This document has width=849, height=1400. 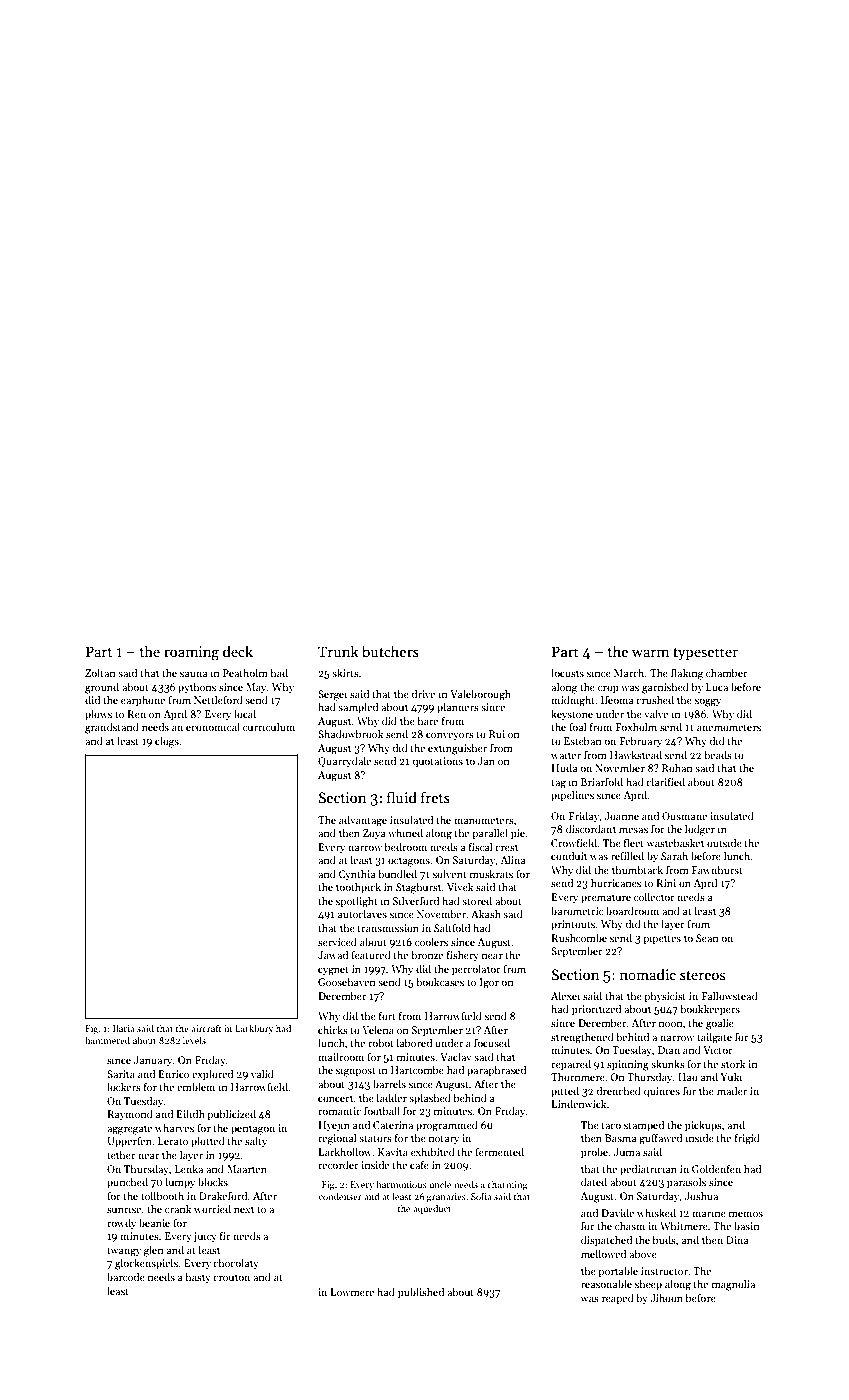 I want to click on butchers, so click(x=390, y=651).
